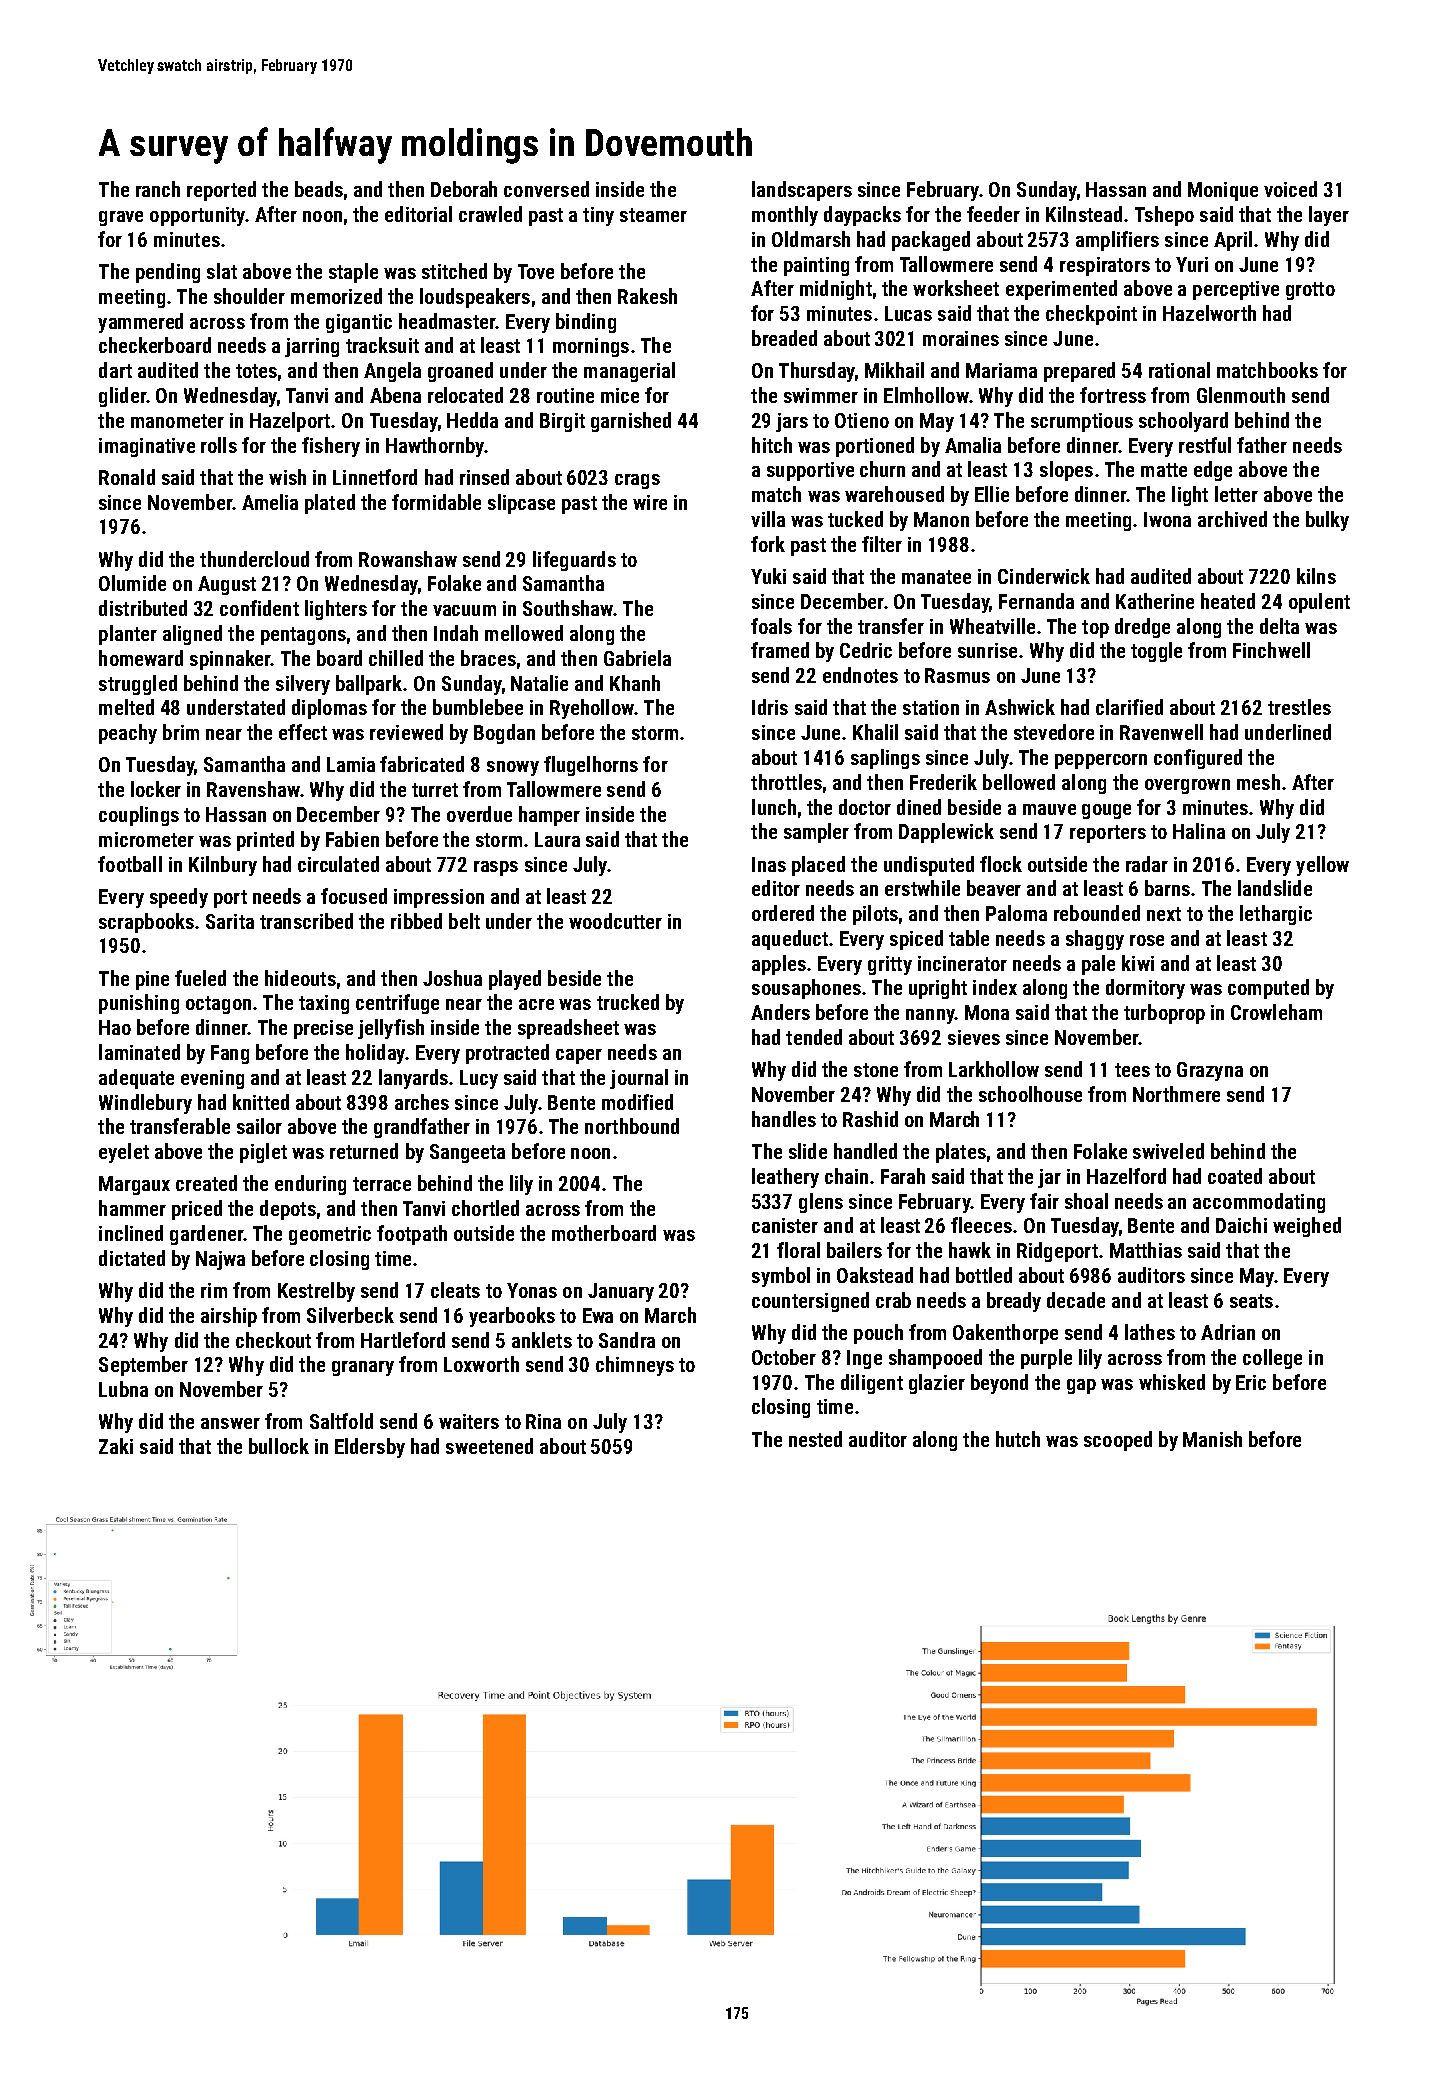 This screenshot has height=2100, width=1450. Describe the element at coordinates (1223, 191) in the screenshot. I see `Monique` at that location.
